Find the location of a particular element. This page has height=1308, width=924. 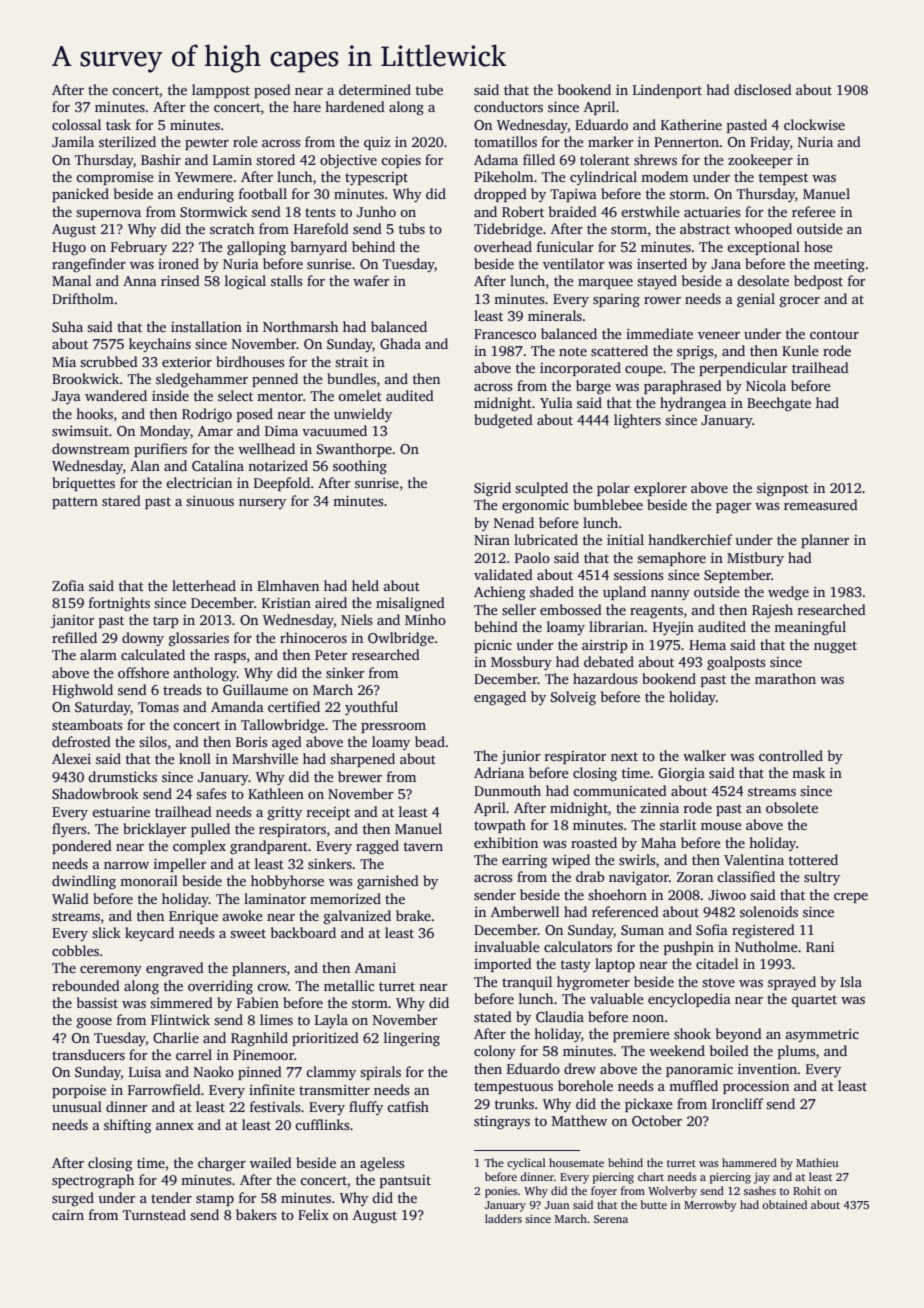

Serena is located at coordinates (611, 1219).
